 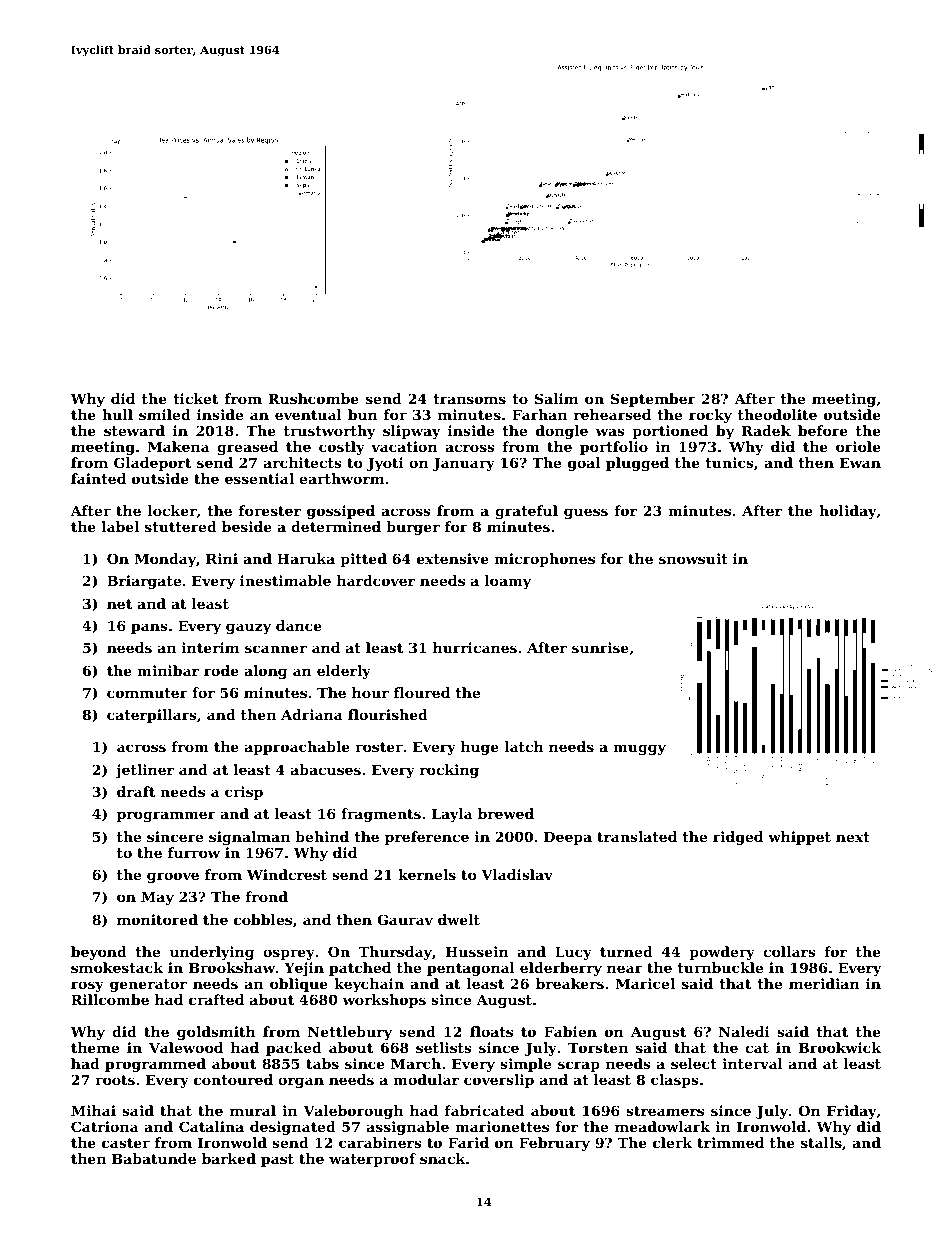 I want to click on goldsmith, so click(x=216, y=1033).
